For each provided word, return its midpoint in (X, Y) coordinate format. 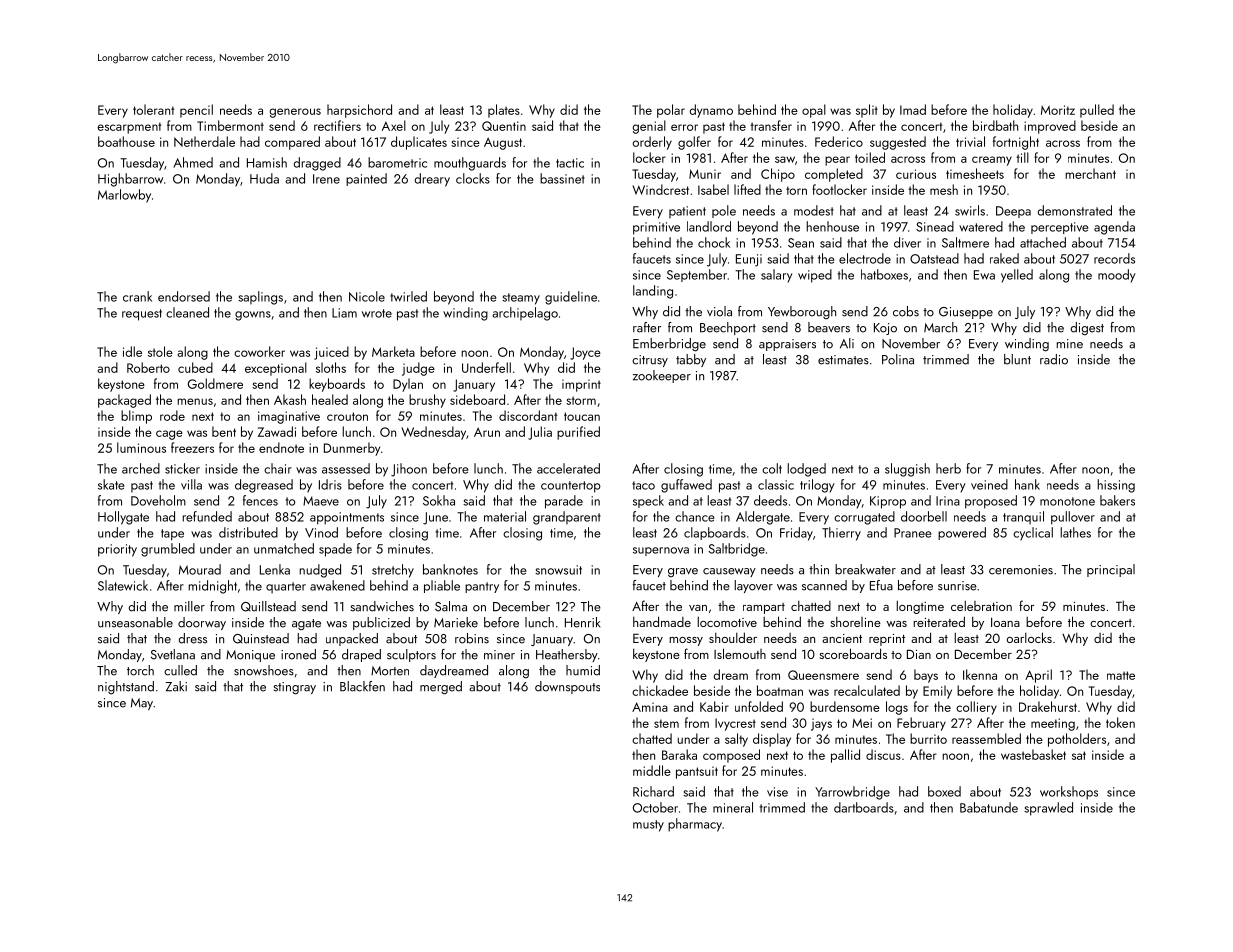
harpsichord (359, 111)
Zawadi (277, 431)
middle (652, 770)
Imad (913, 109)
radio (1054, 359)
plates (504, 111)
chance (694, 516)
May (142, 704)
